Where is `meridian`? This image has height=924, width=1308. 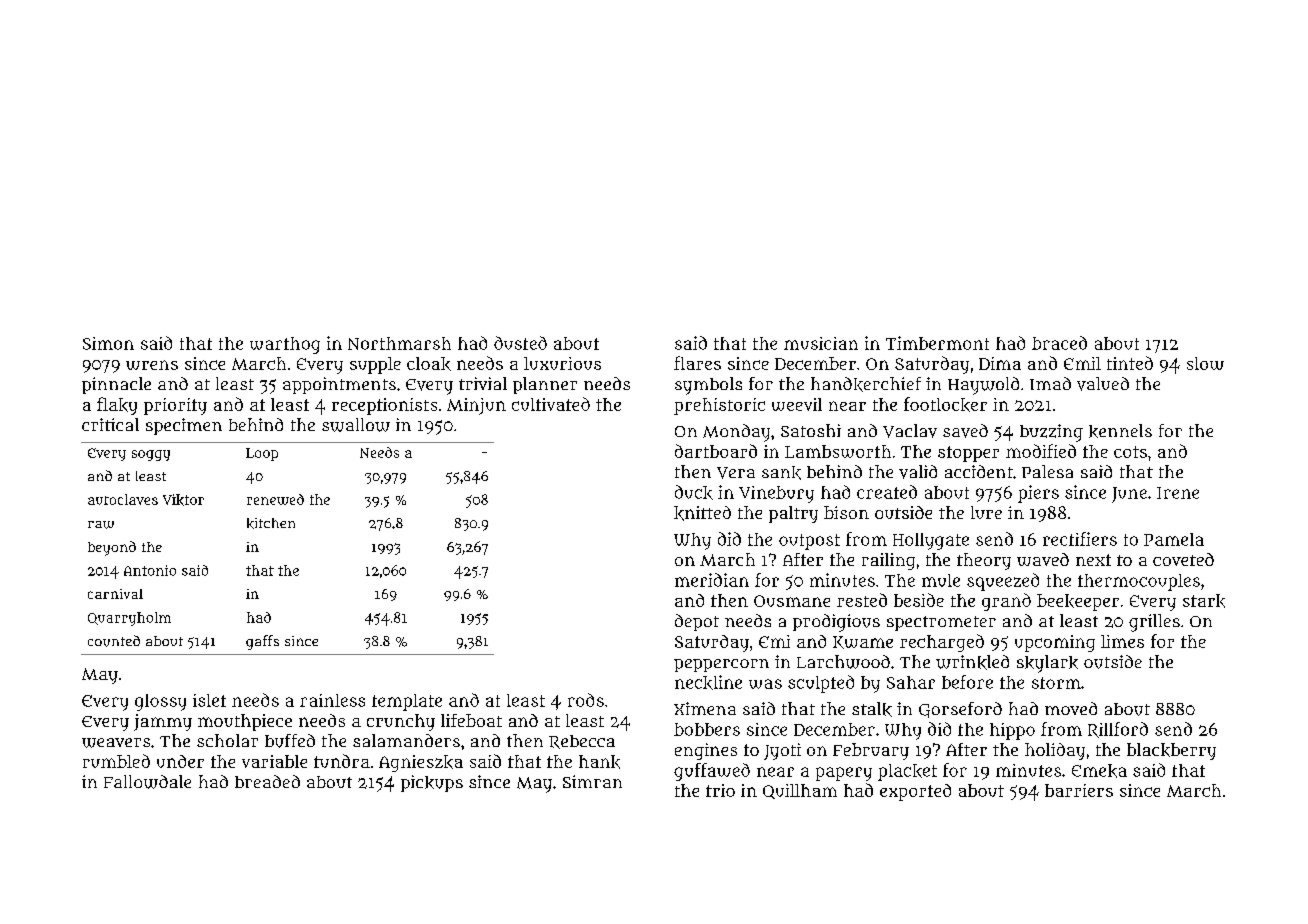
meridian is located at coordinates (712, 580).
